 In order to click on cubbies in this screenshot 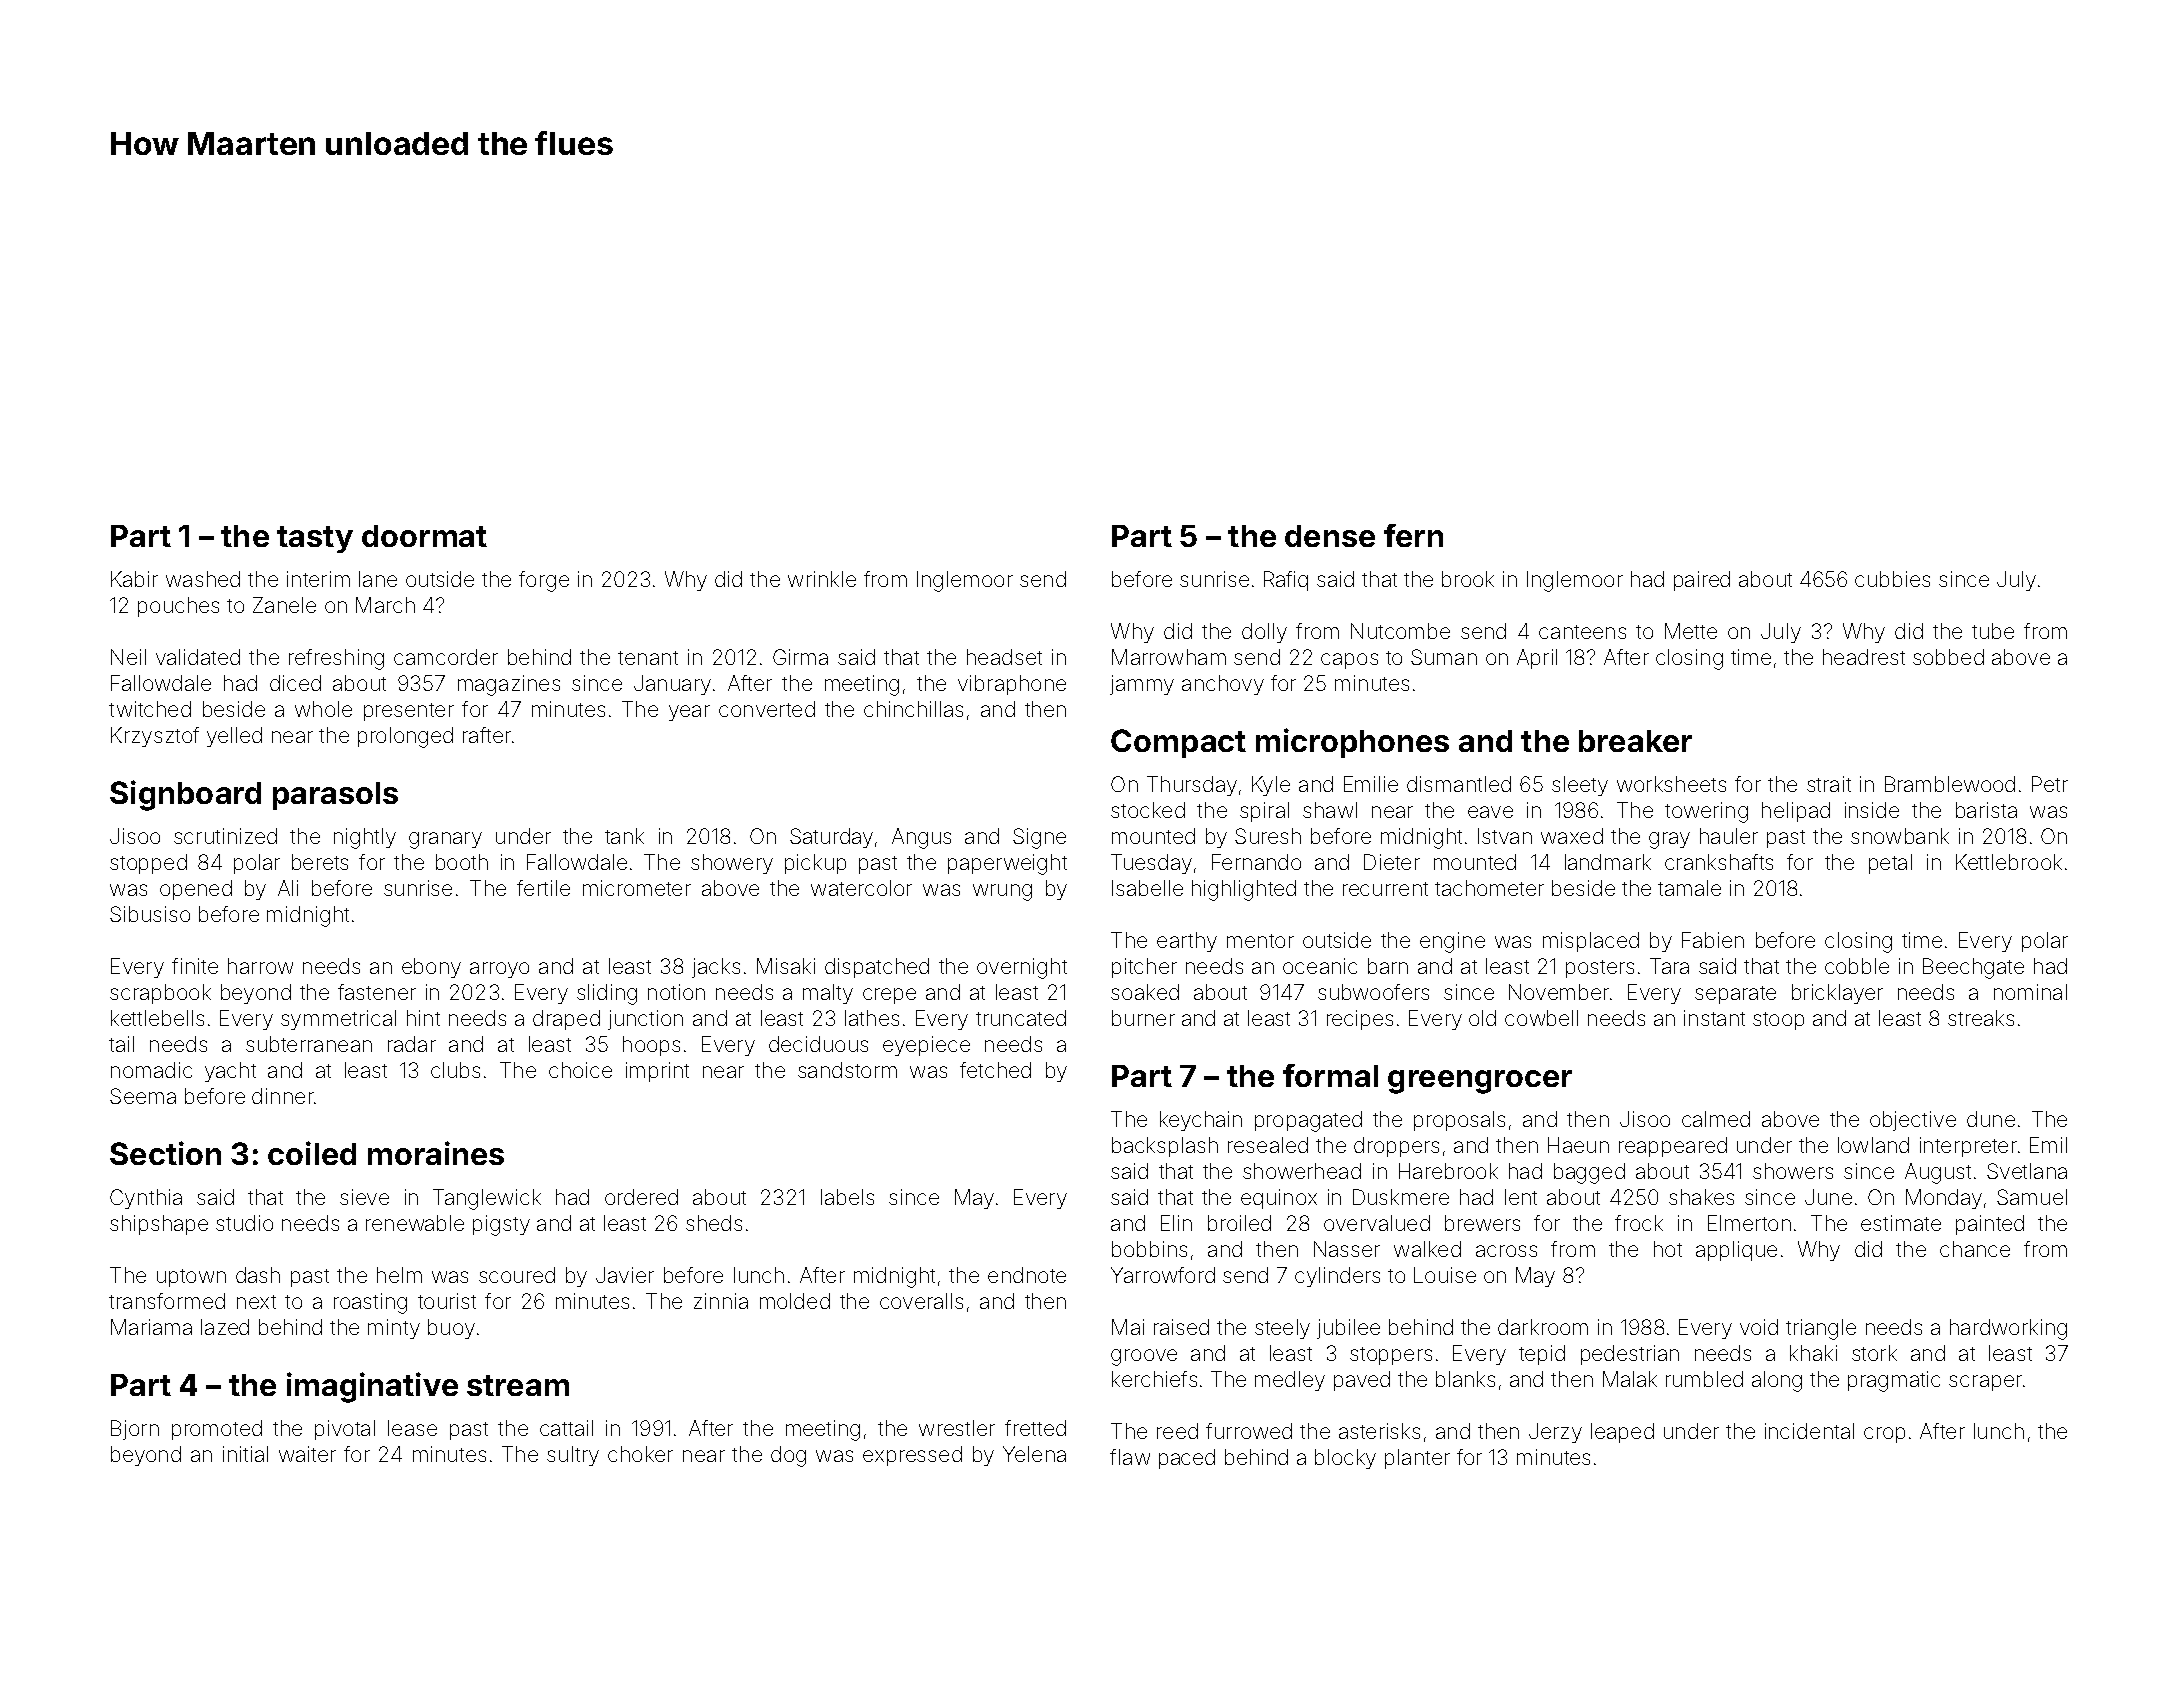, I will do `click(1892, 579)`.
